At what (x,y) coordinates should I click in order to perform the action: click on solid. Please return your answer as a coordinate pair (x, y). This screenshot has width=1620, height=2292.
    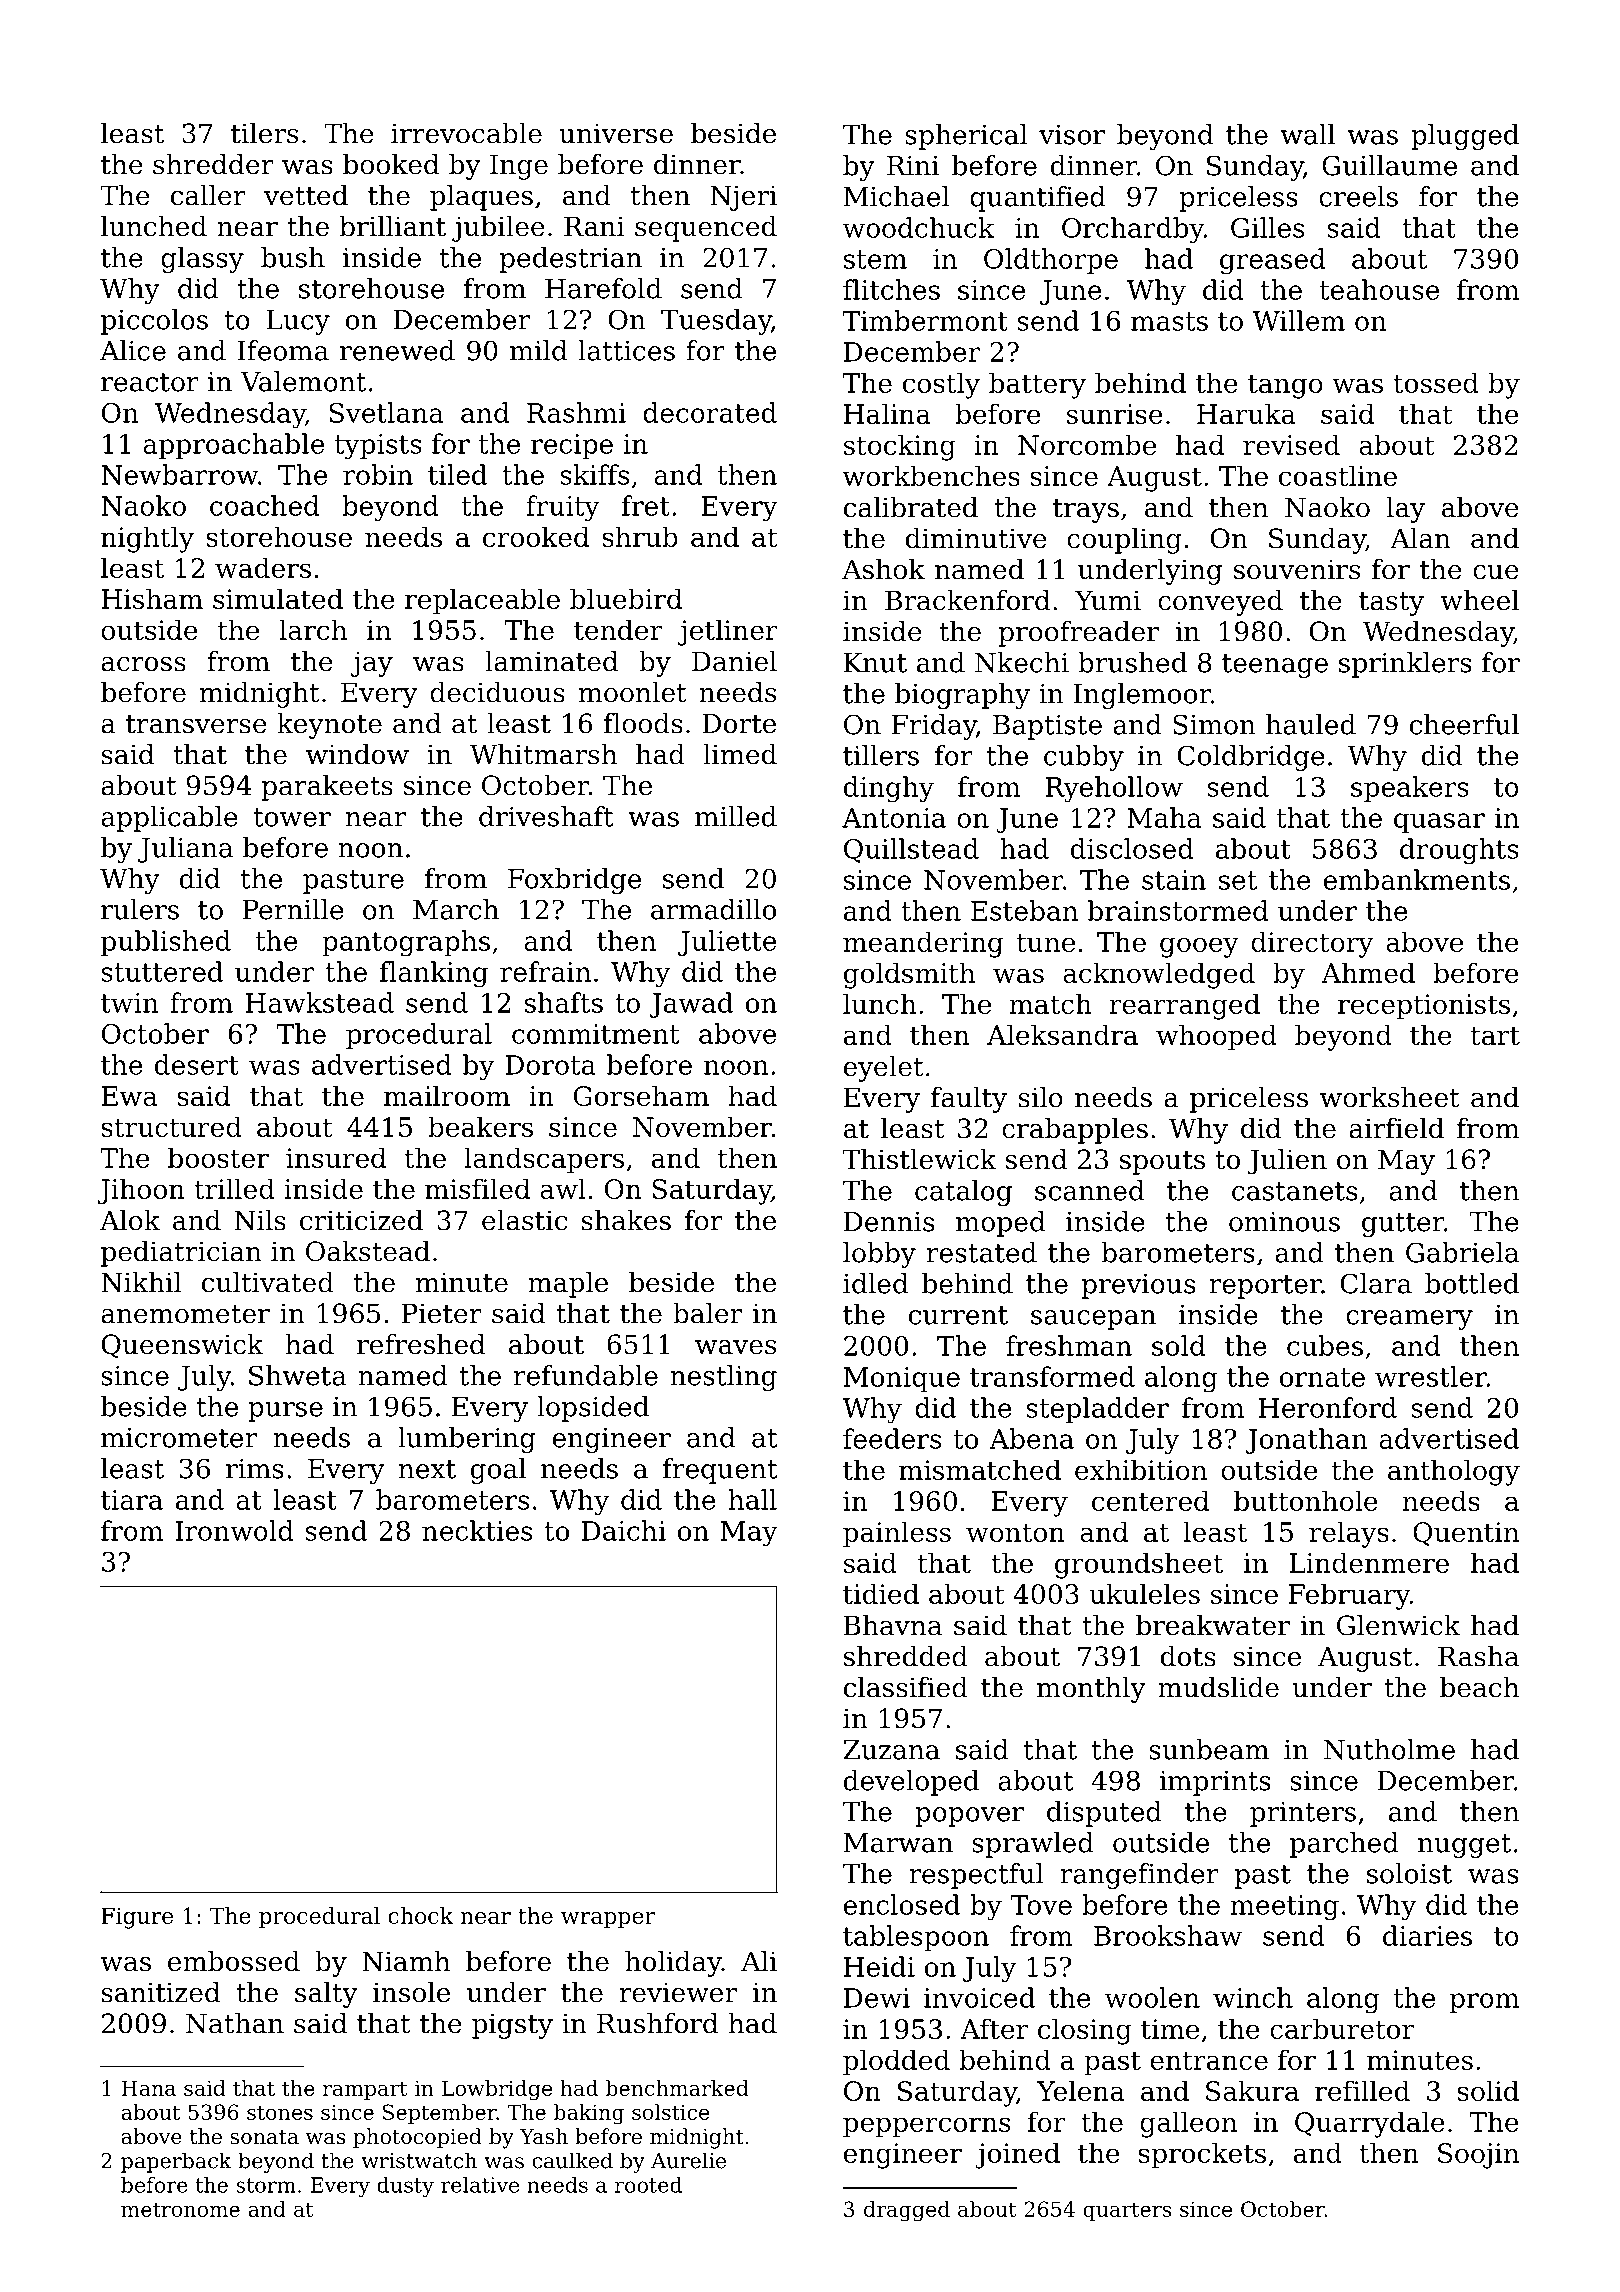
    Looking at the image, I should click on (1488, 2090).
